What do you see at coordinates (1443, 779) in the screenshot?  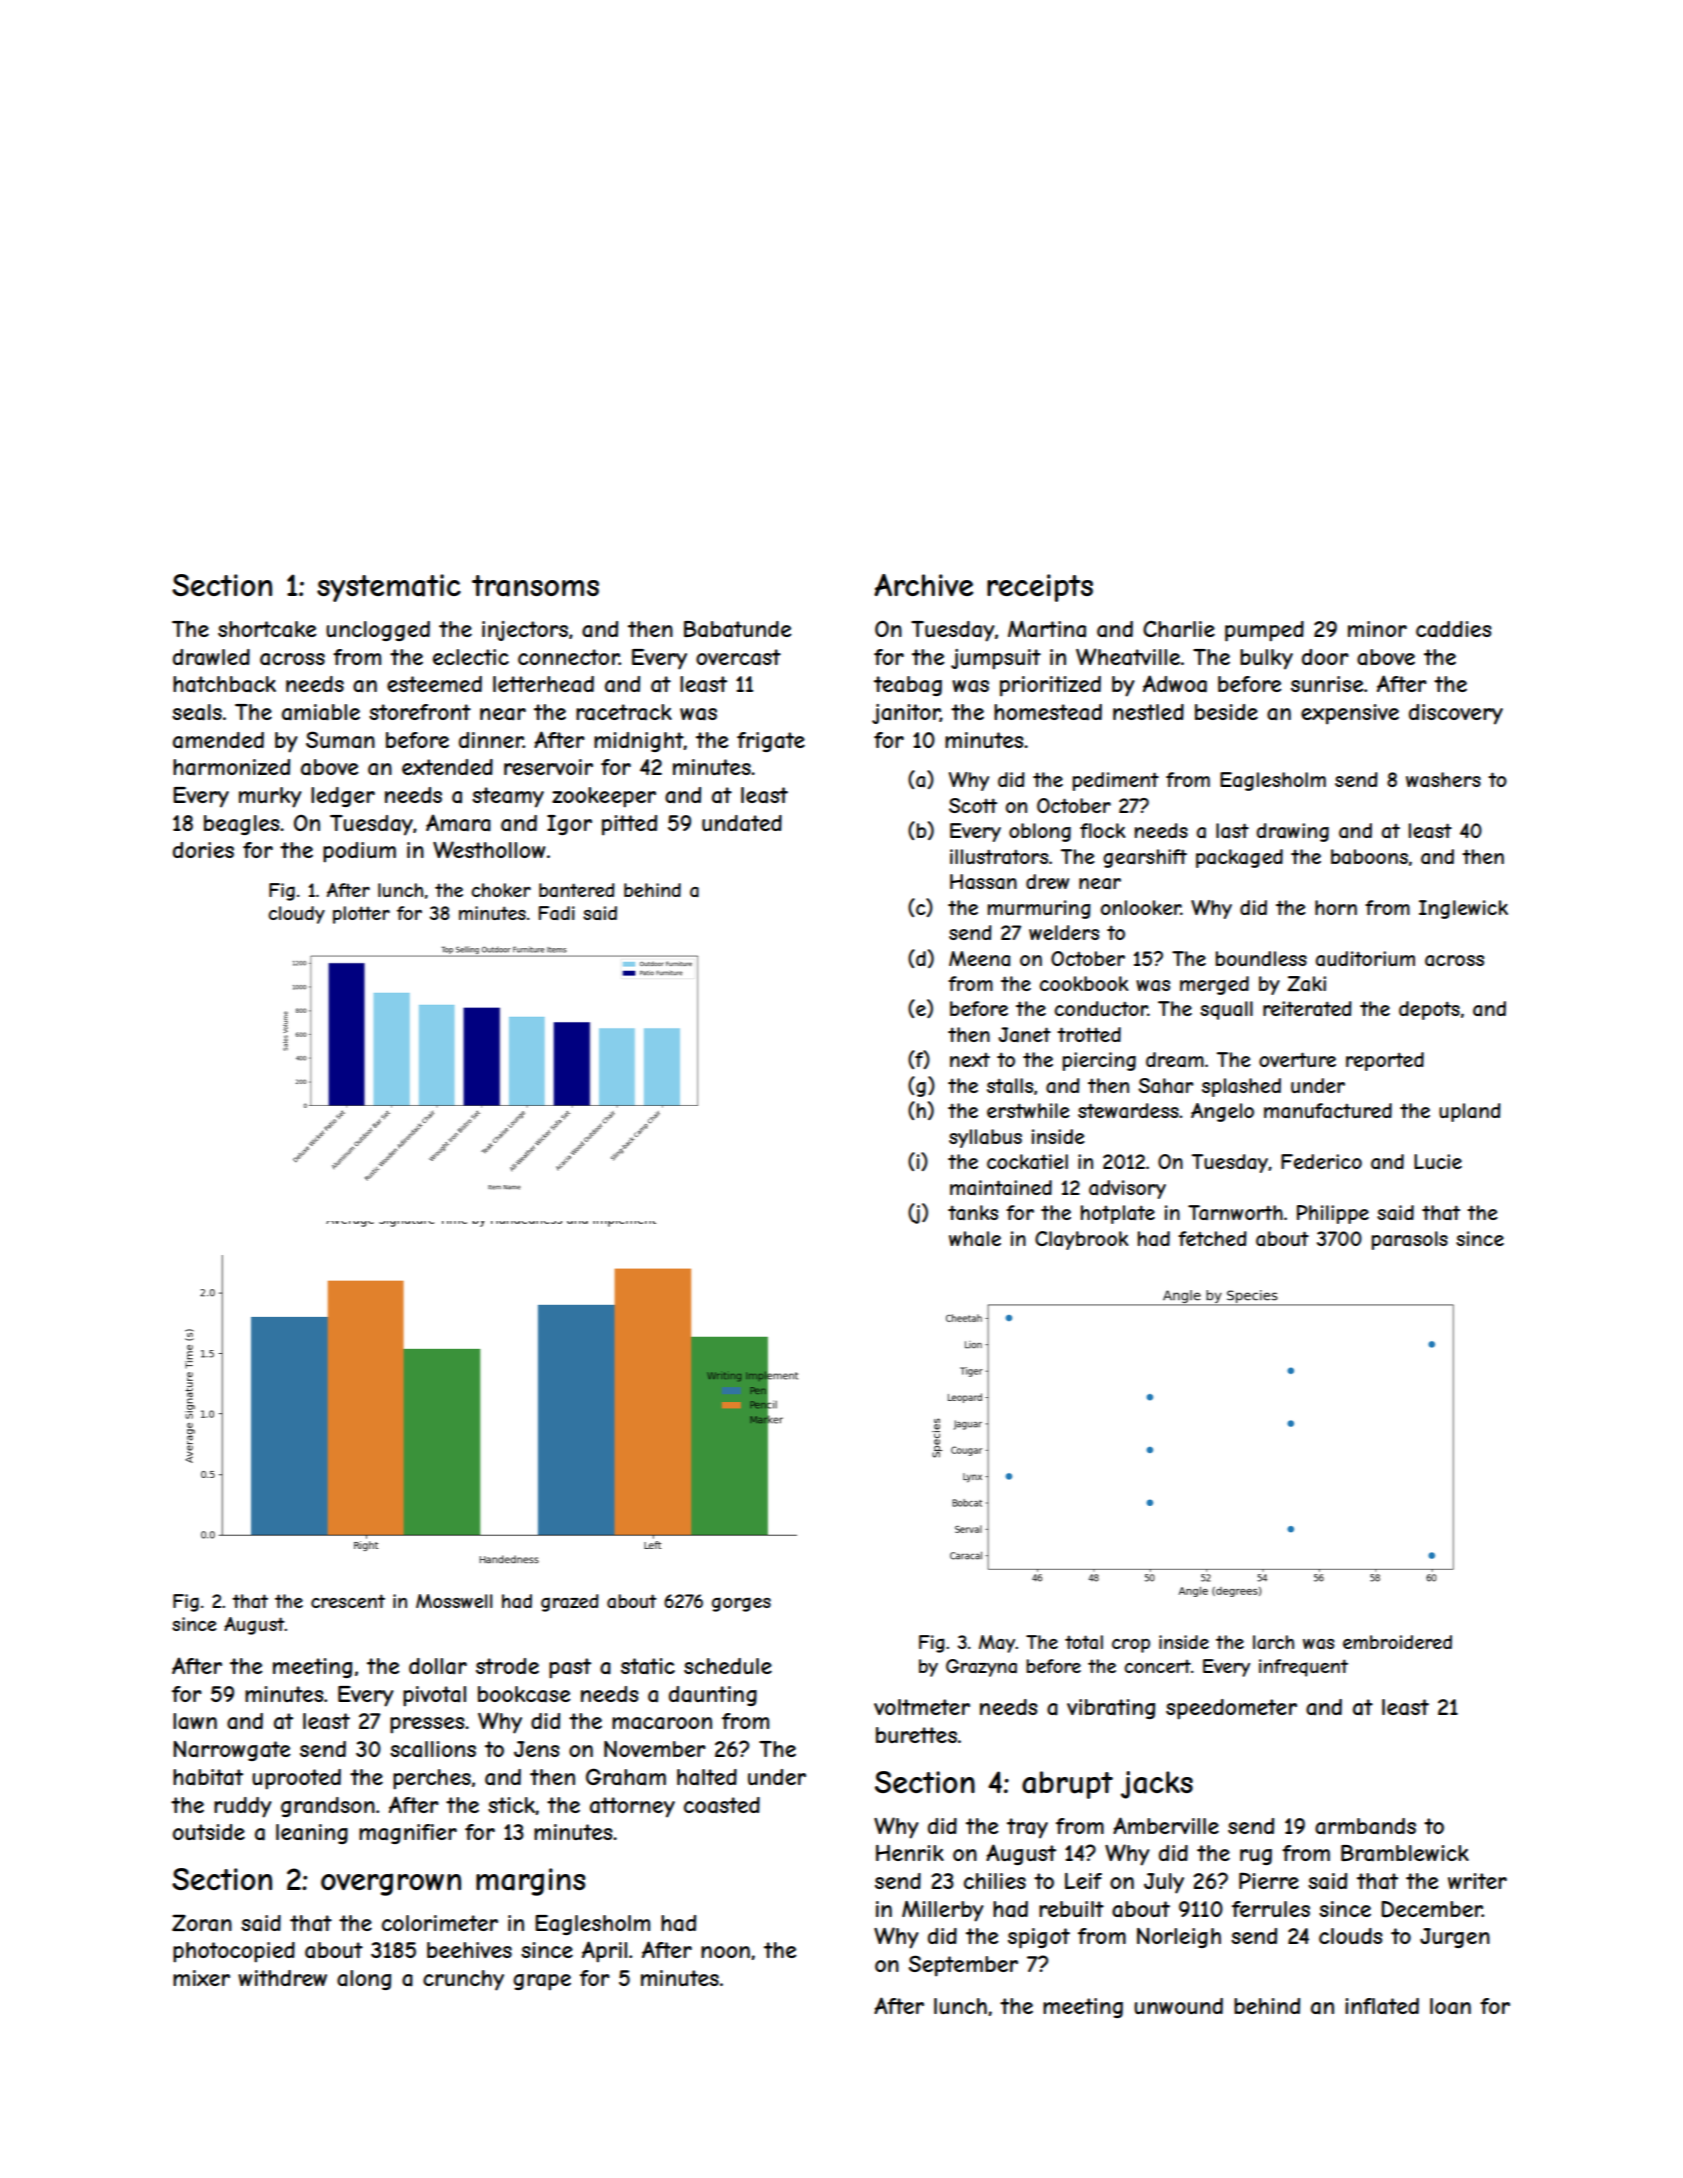 I see `washers` at bounding box center [1443, 779].
